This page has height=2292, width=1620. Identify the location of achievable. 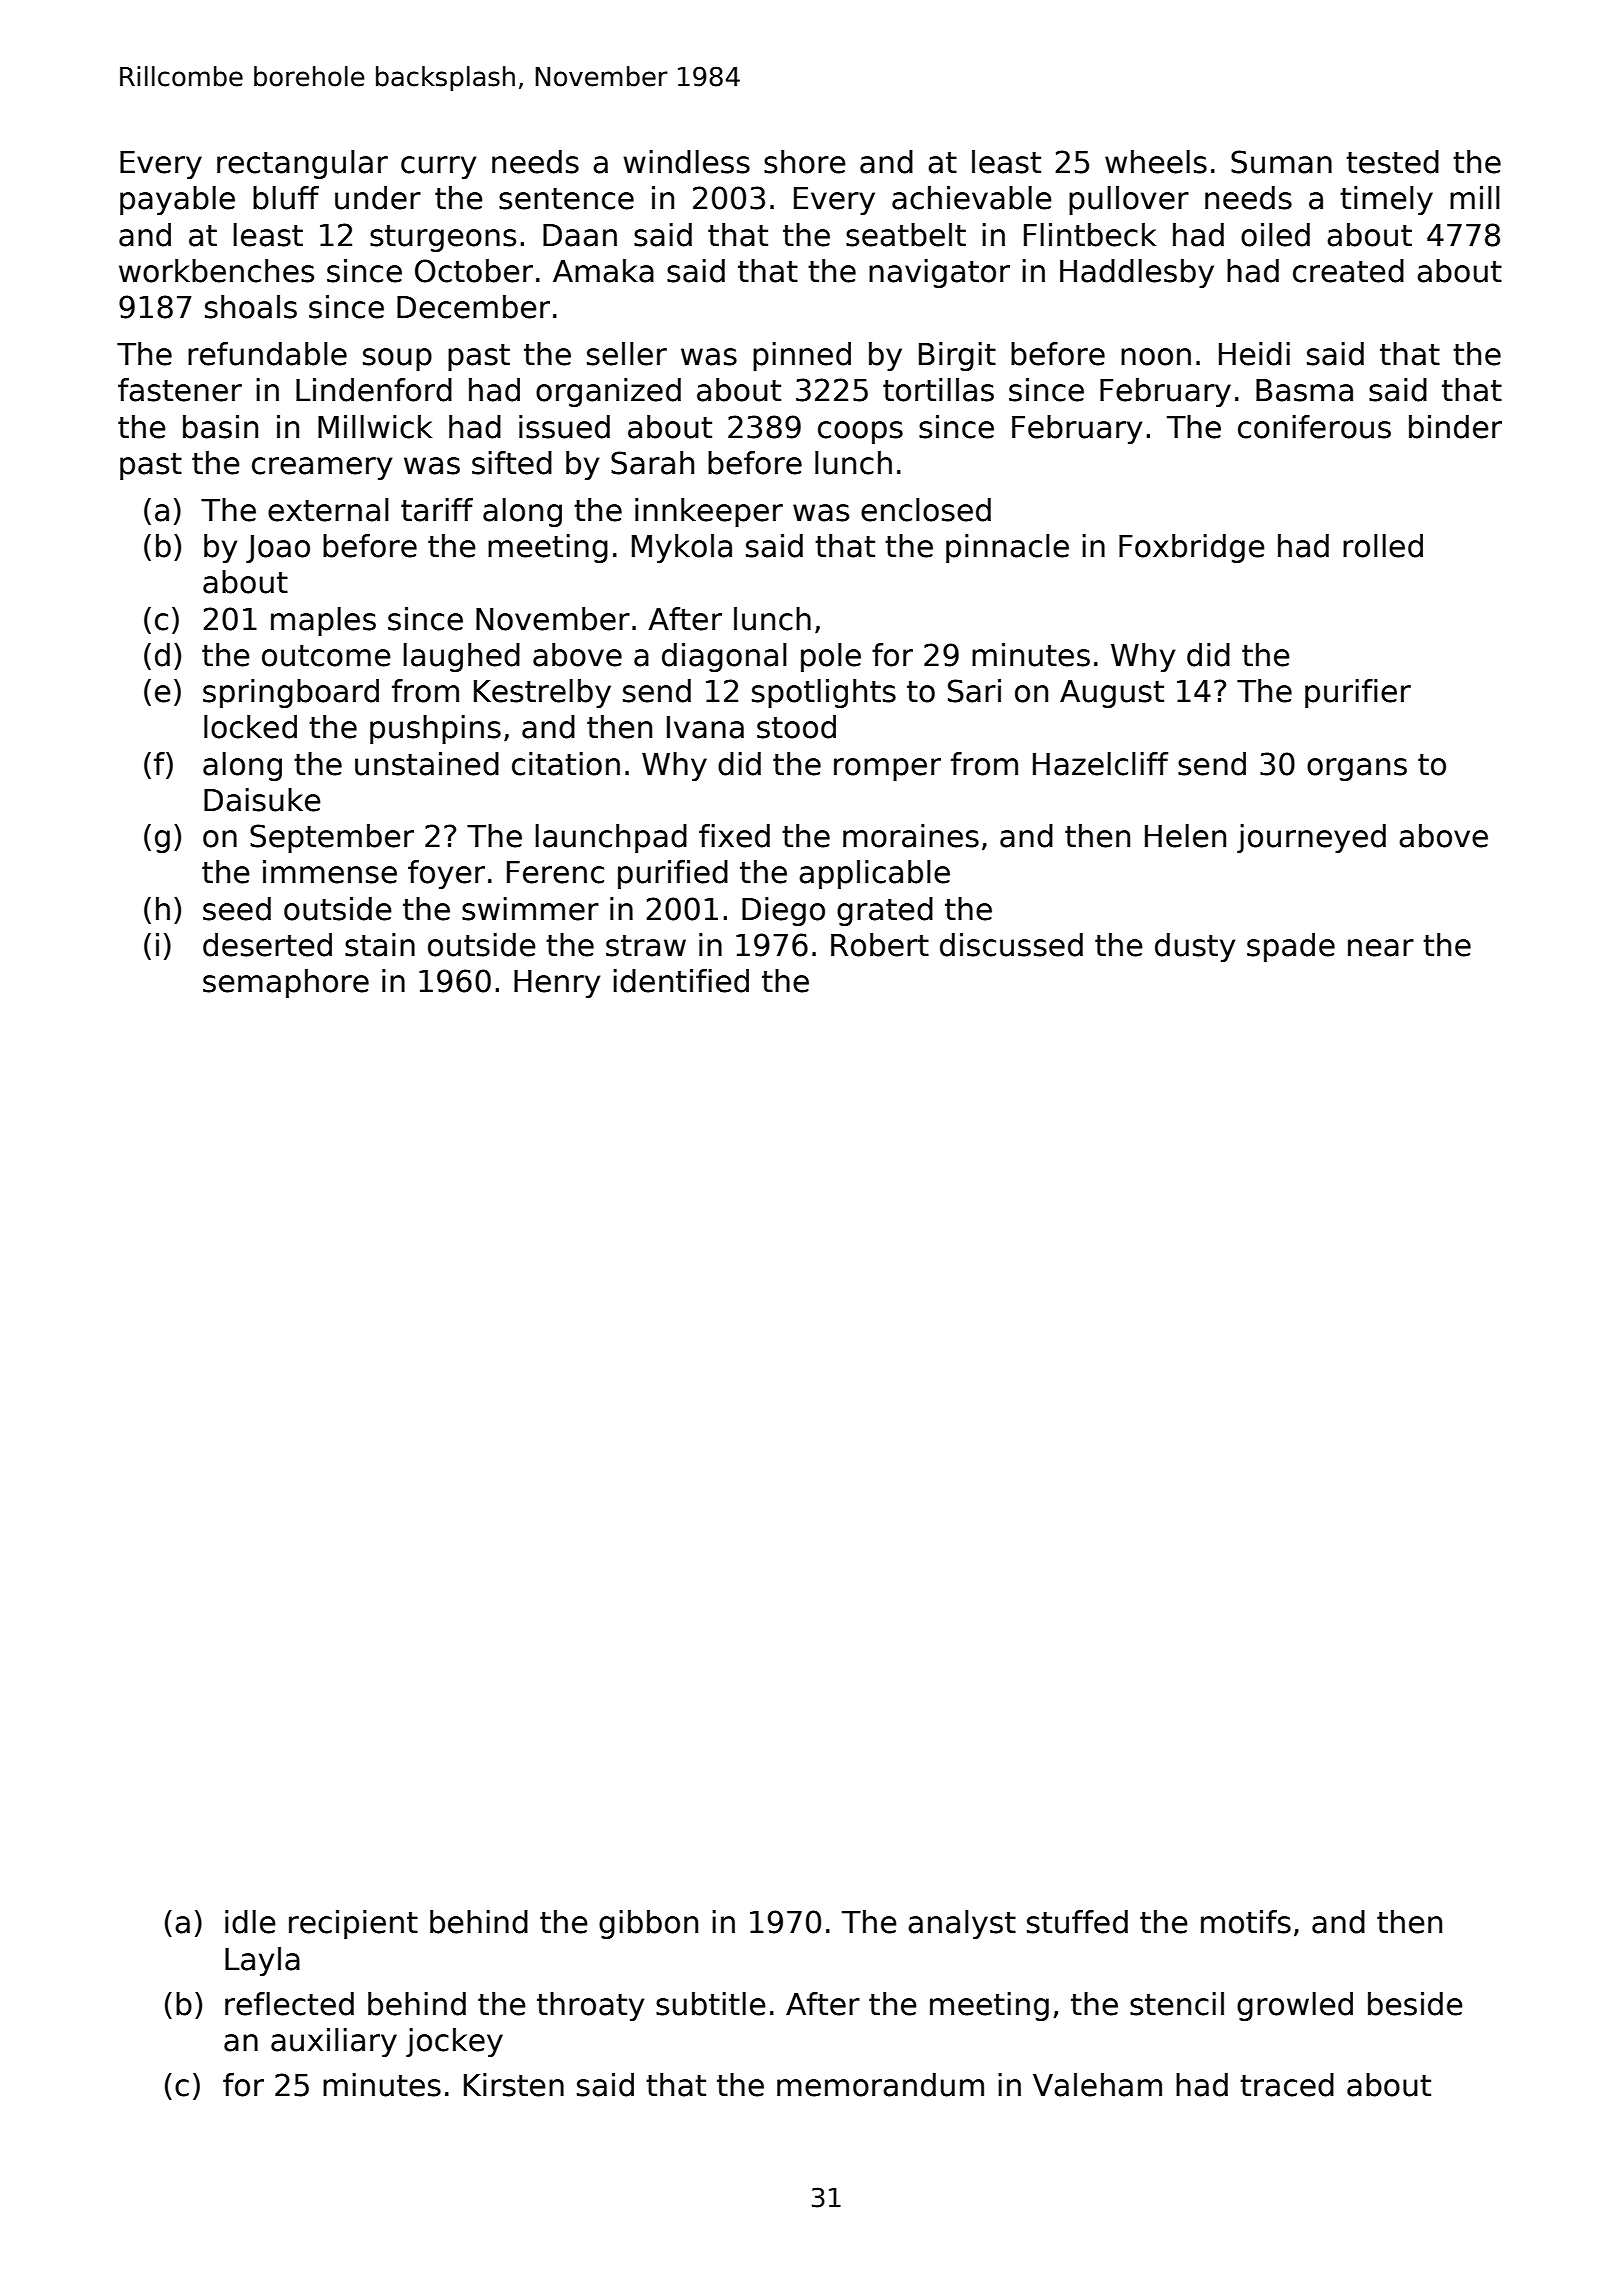
(972, 198).
